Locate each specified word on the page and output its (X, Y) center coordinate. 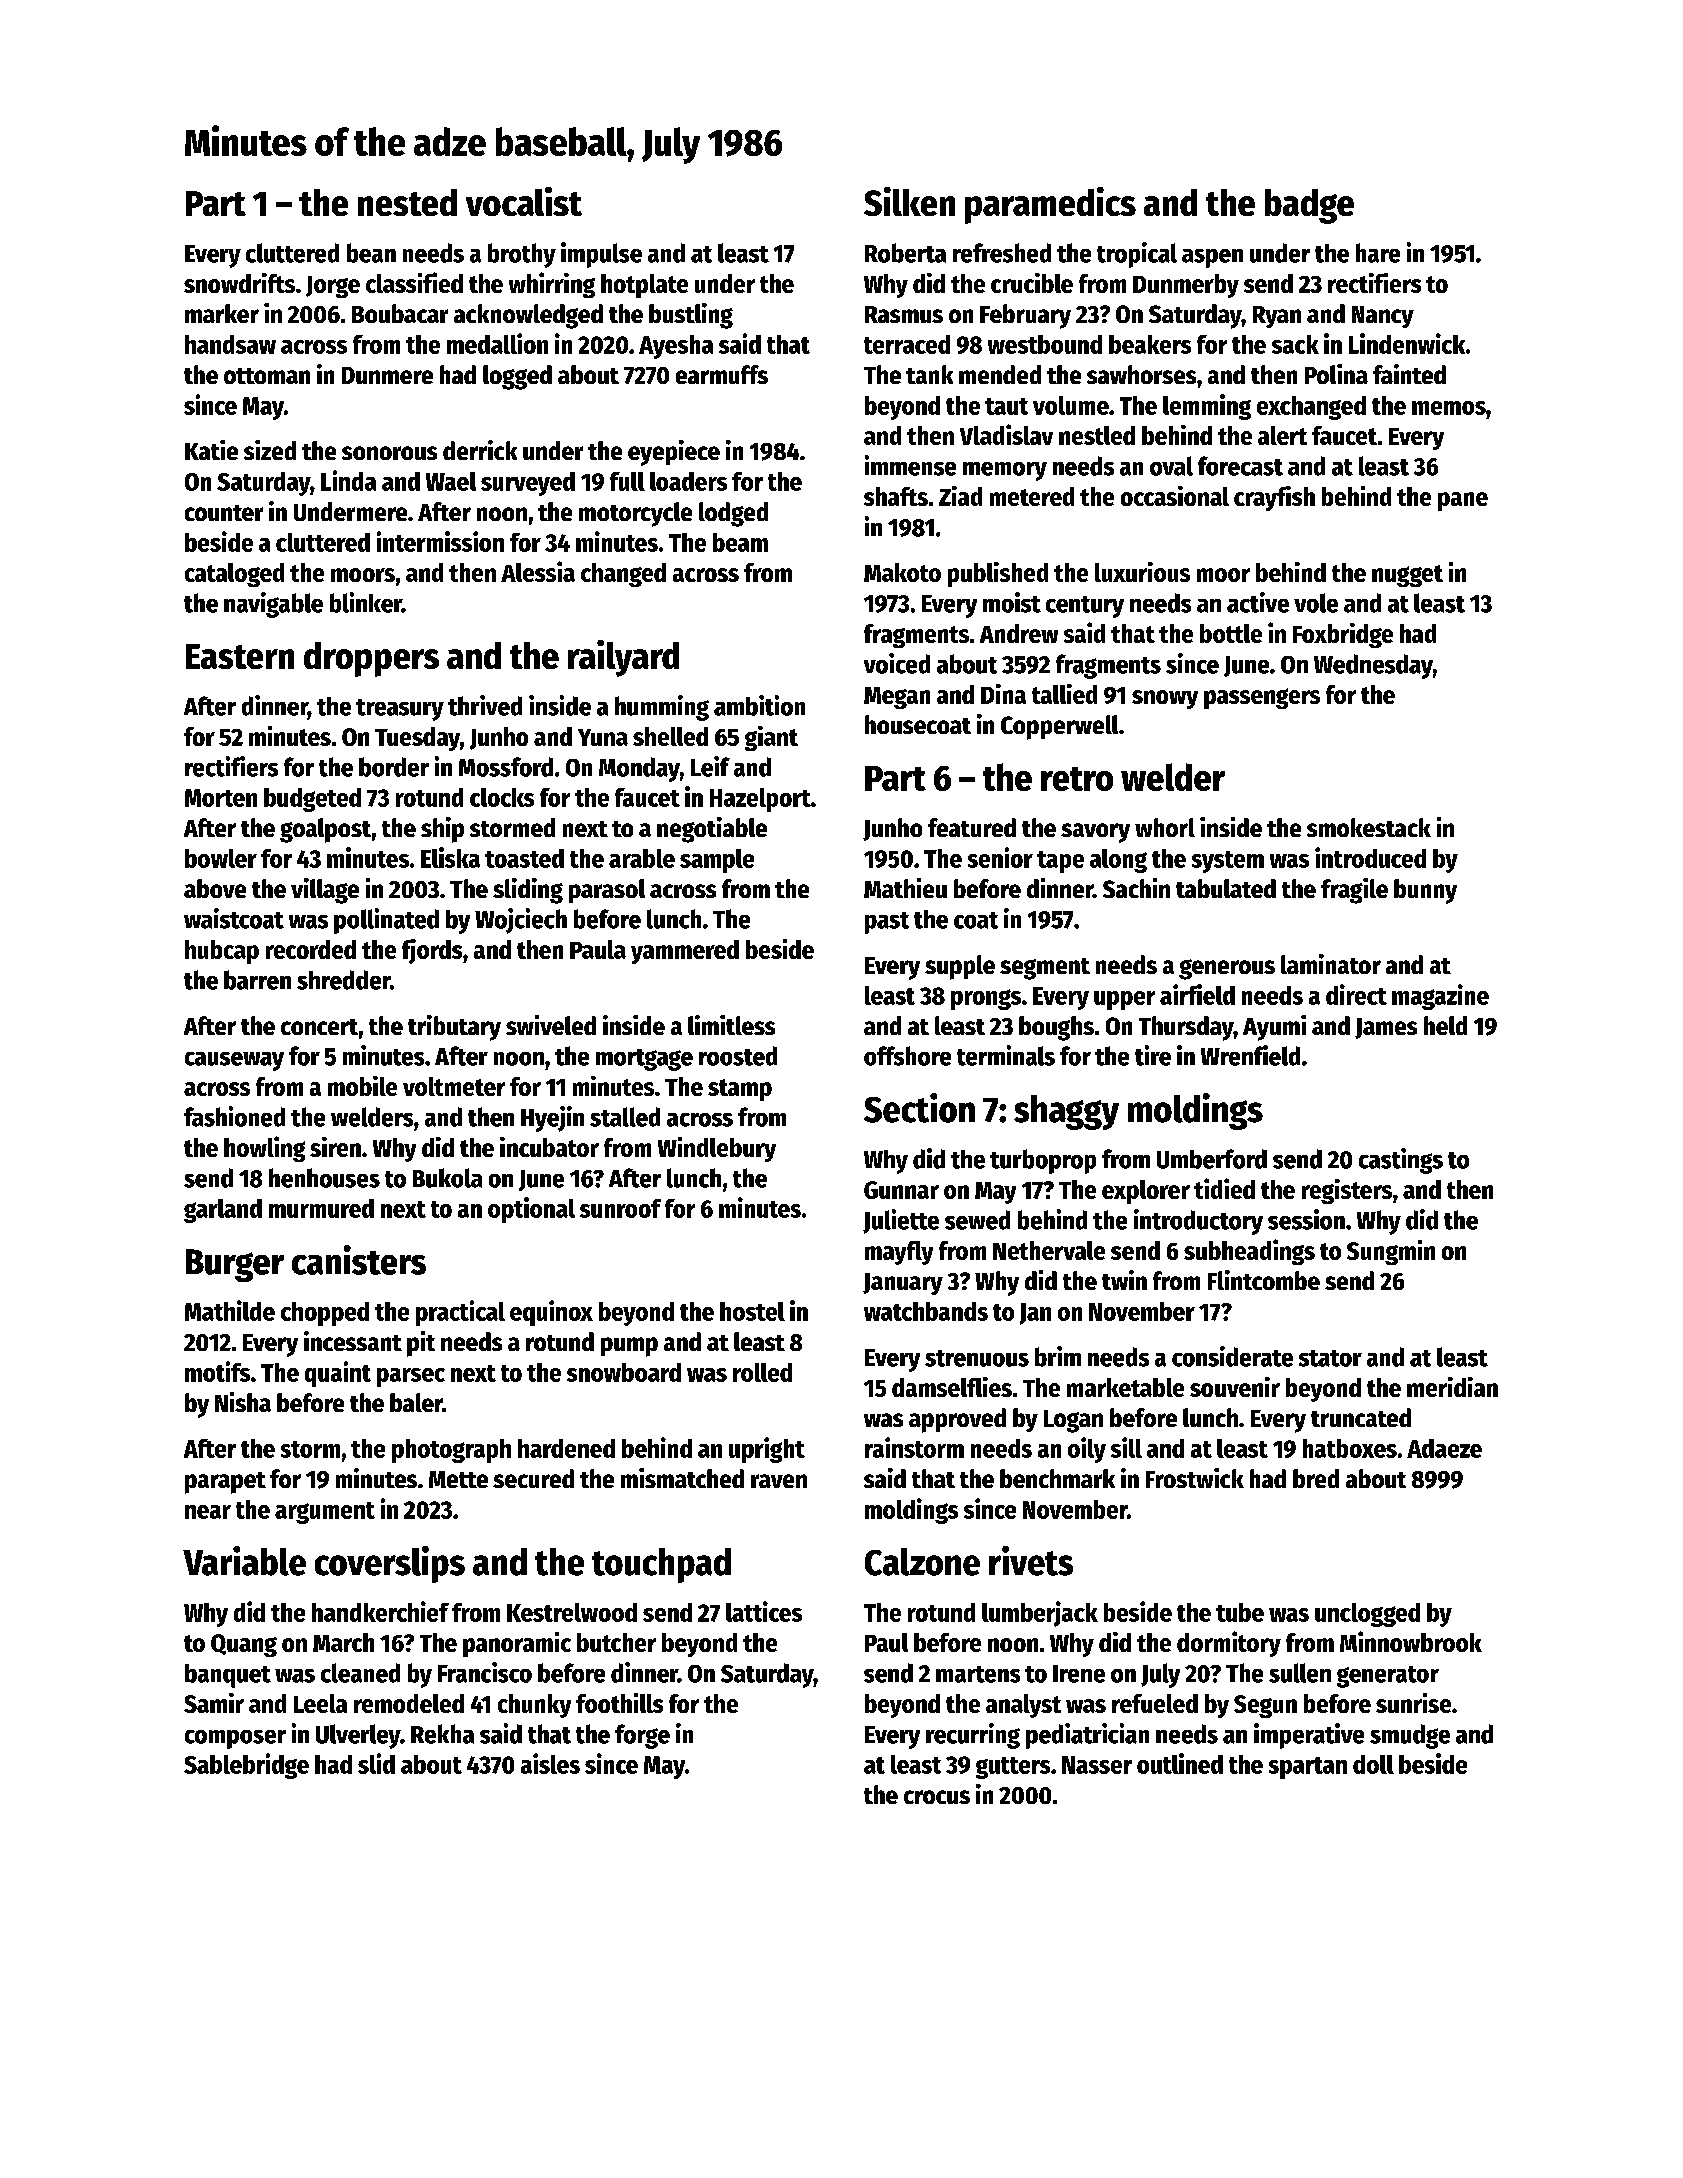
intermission (440, 541)
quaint (338, 1374)
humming (662, 708)
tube (1240, 1612)
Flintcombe (1264, 1280)
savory (1095, 833)
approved (957, 1420)
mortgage (644, 1060)
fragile (1354, 891)
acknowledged (528, 316)
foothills (619, 1703)
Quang (244, 1645)
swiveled (551, 1025)
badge (1309, 206)
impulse (601, 255)
